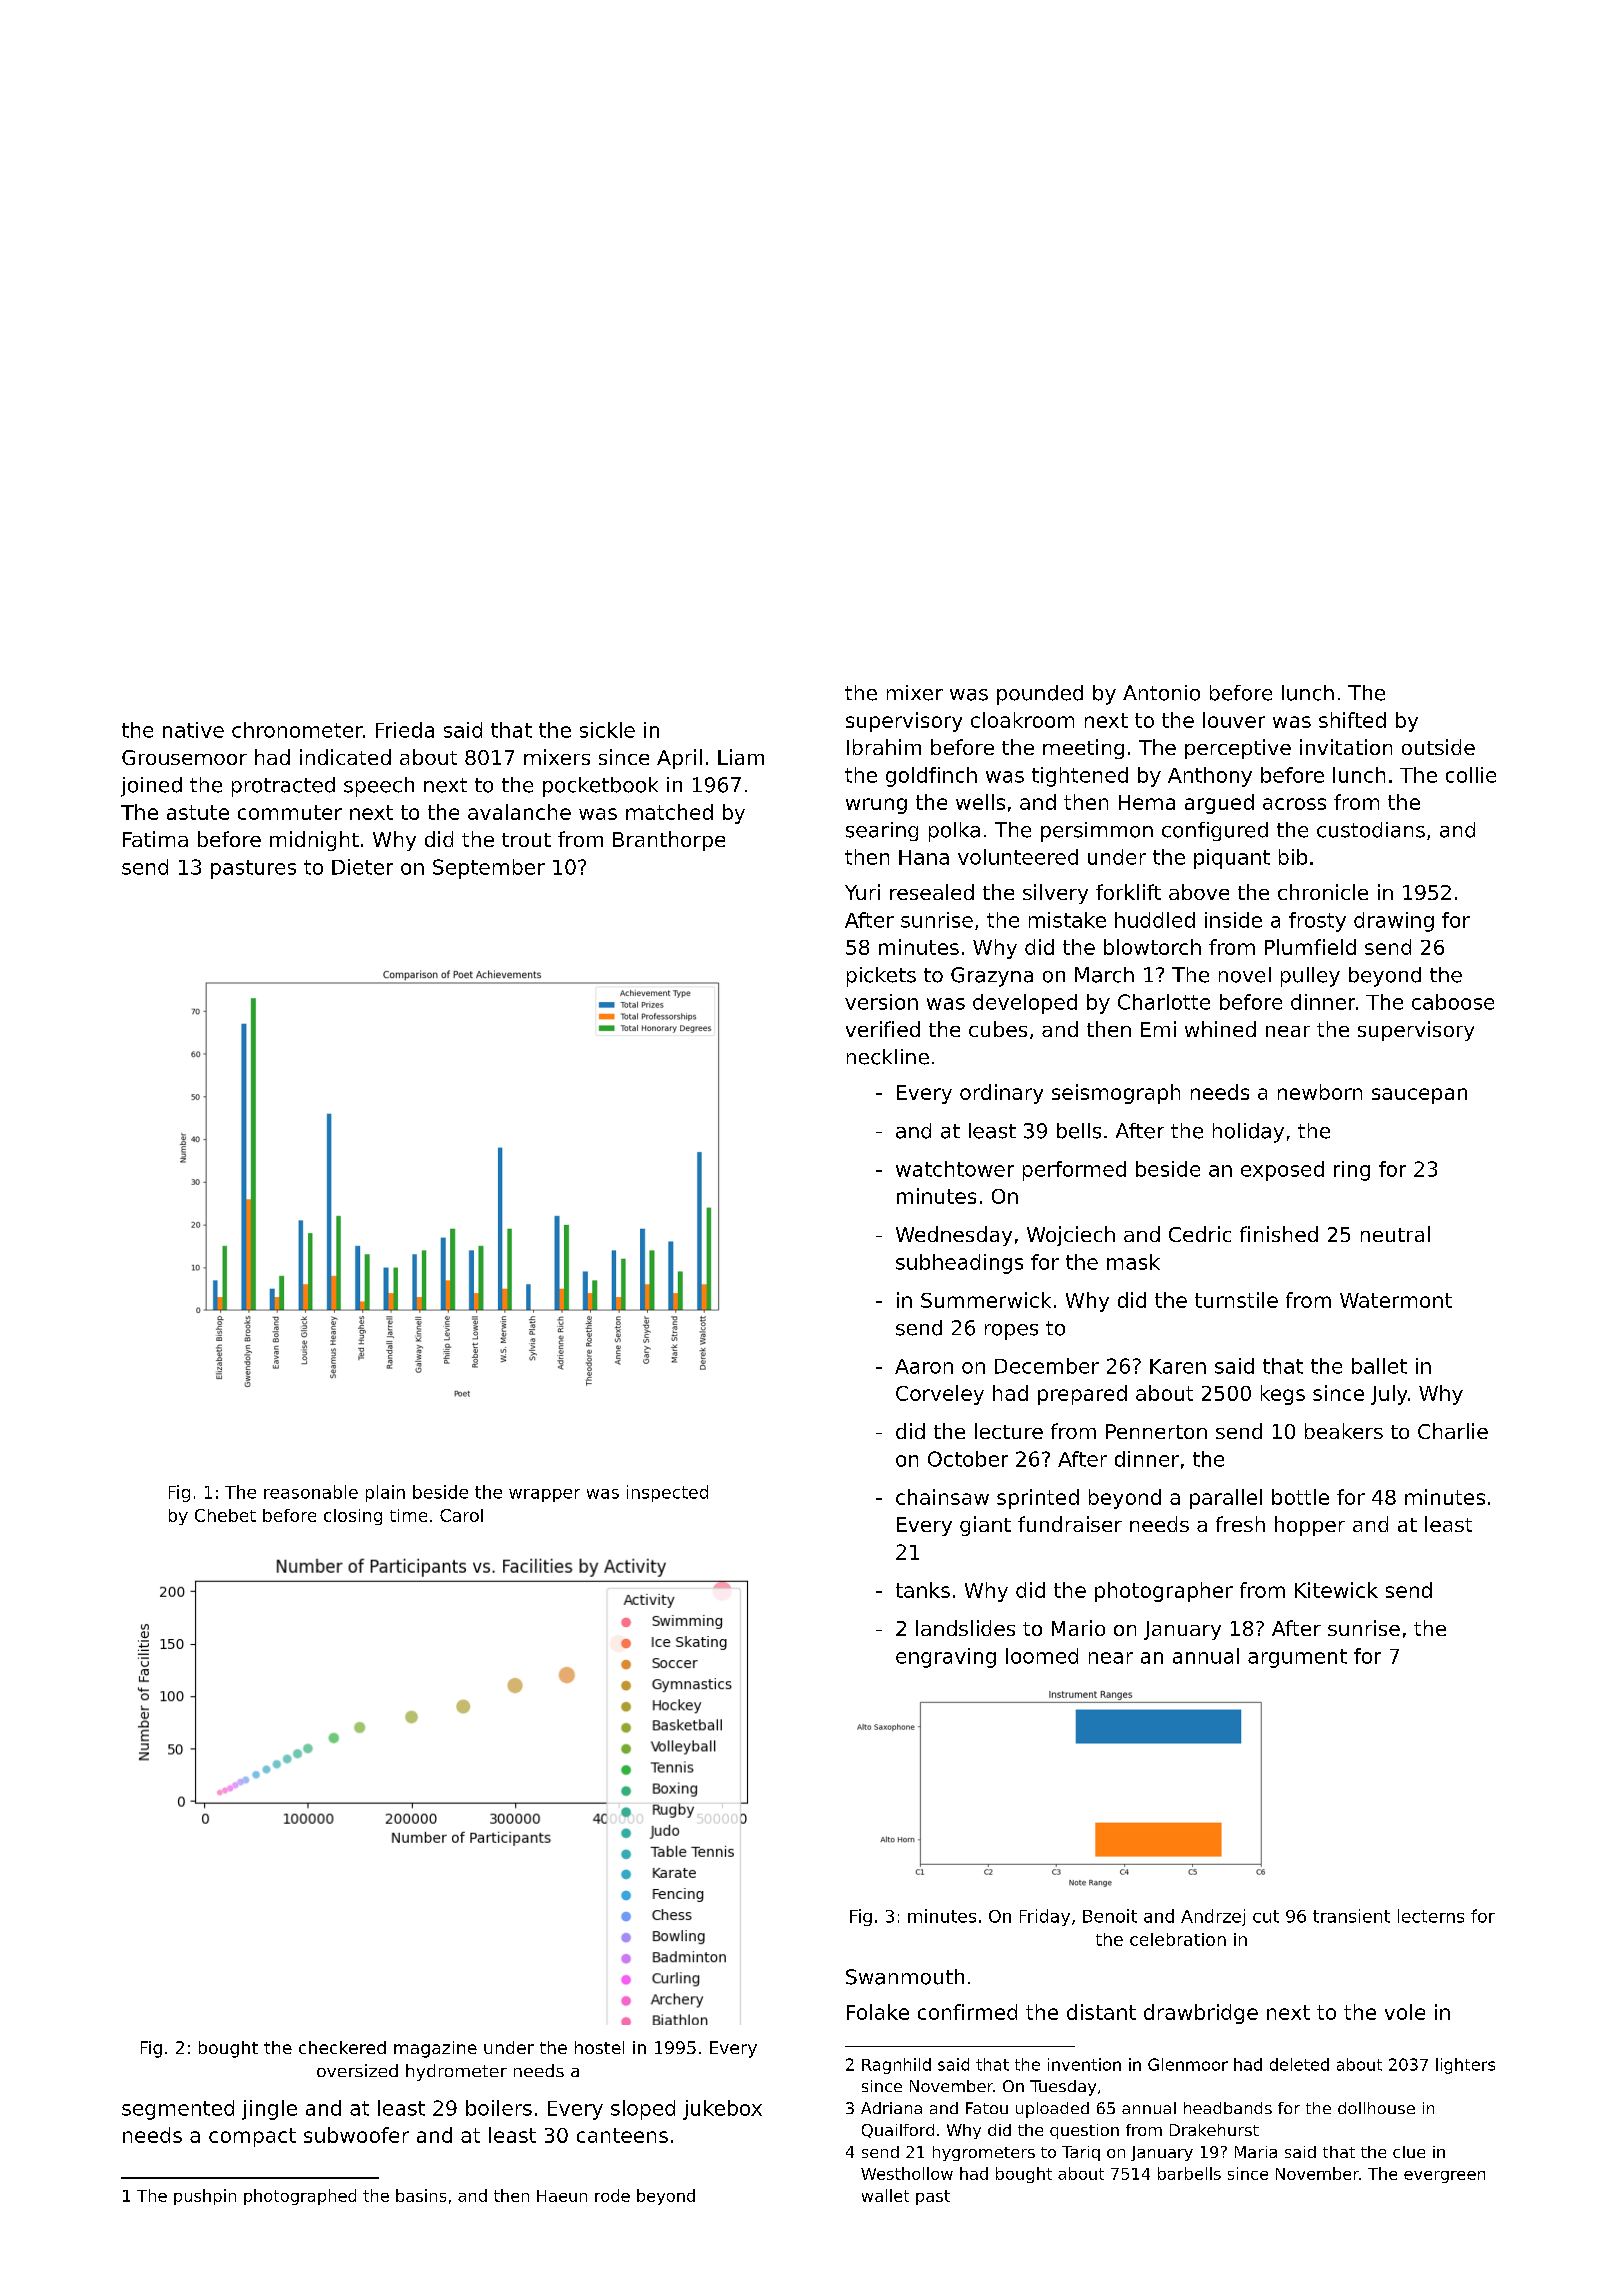 The image size is (1620, 2292). What do you see at coordinates (741, 757) in the page?
I see `Liam` at bounding box center [741, 757].
